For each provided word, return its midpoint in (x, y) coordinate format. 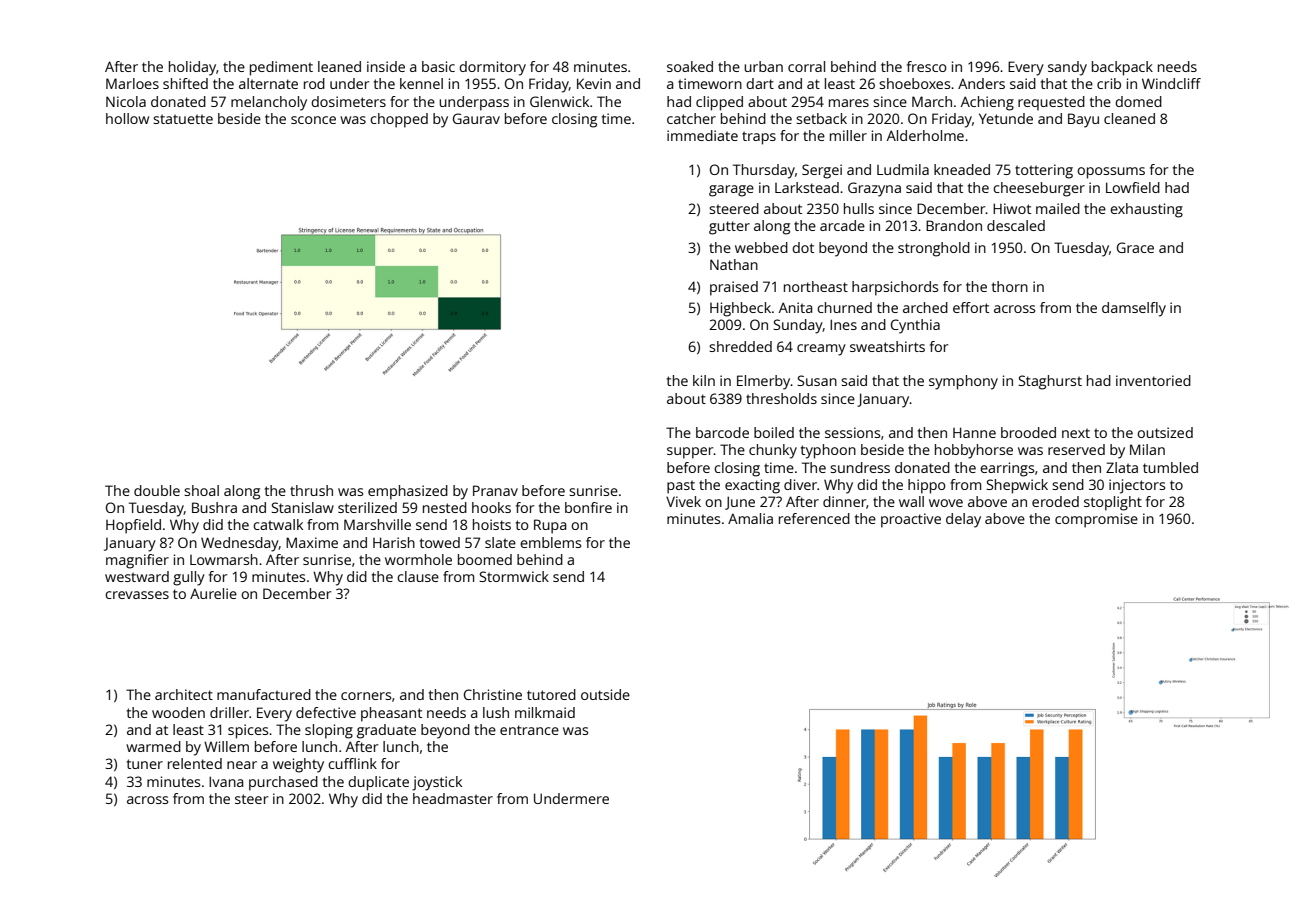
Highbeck (740, 309)
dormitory (492, 68)
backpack (1122, 68)
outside (605, 694)
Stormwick (514, 576)
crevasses (137, 595)
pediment (281, 68)
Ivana (226, 781)
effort (971, 307)
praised (734, 288)
